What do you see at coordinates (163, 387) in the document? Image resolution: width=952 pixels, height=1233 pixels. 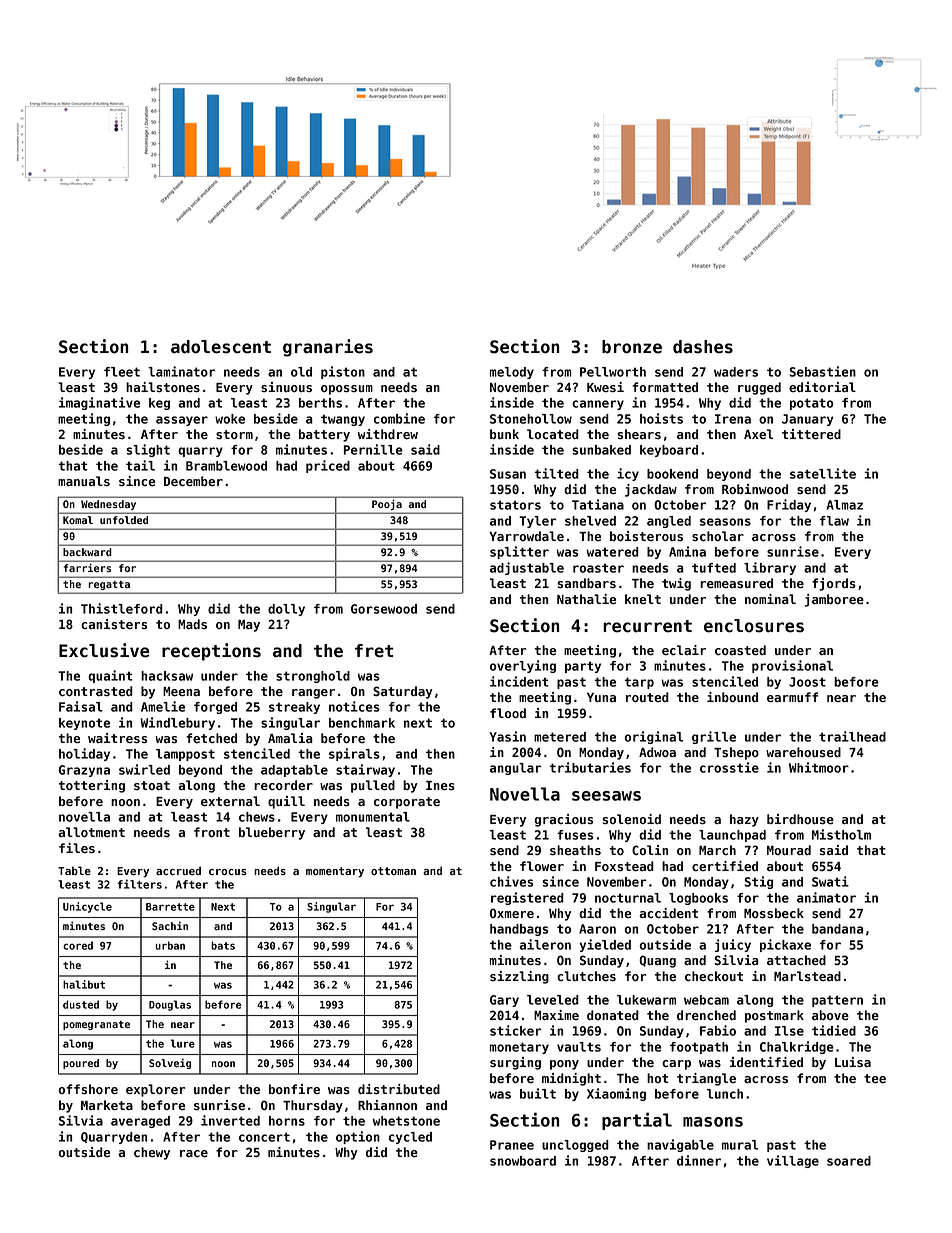 I see `hailstones` at bounding box center [163, 387].
